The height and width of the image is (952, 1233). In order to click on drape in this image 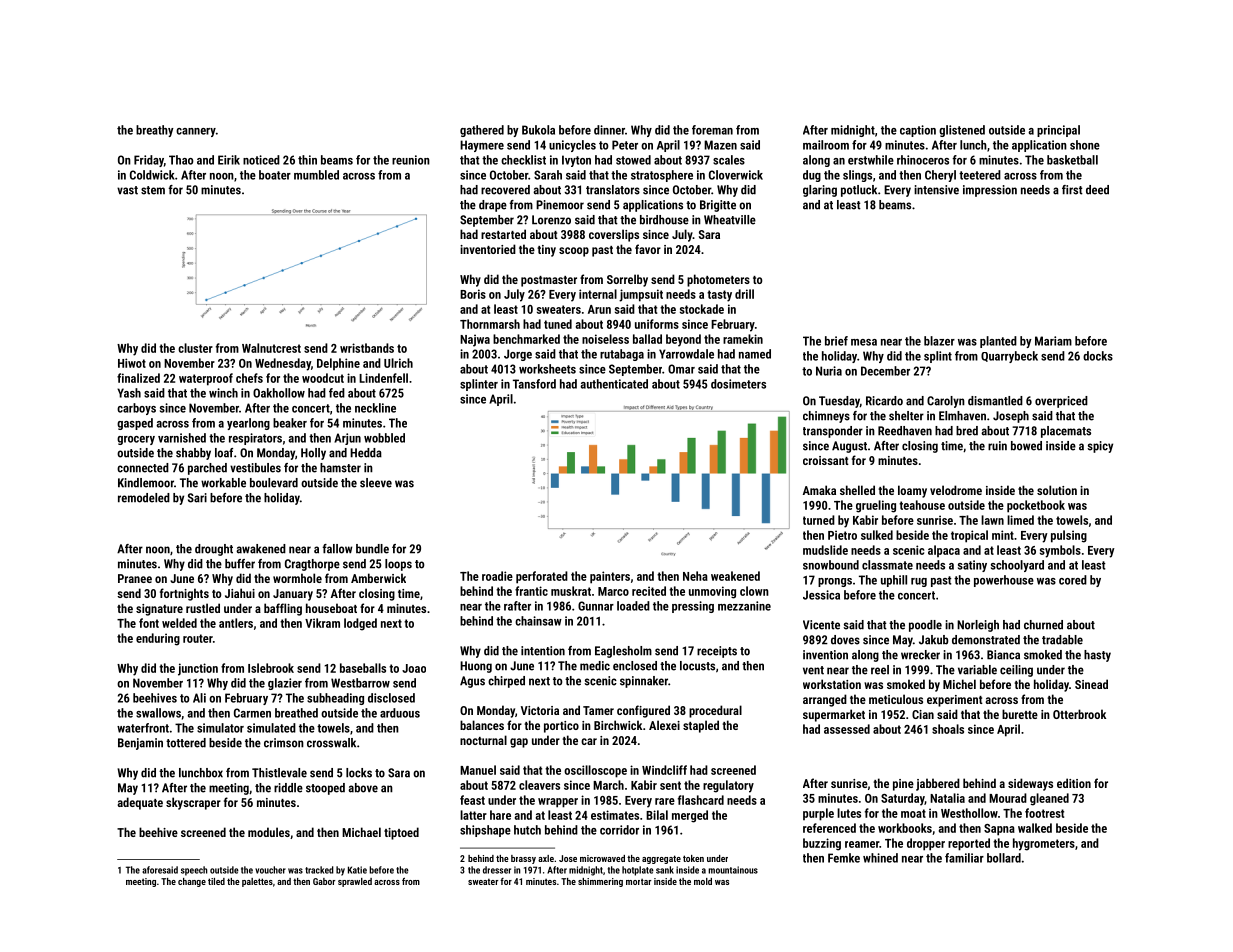, I will do `click(493, 206)`.
